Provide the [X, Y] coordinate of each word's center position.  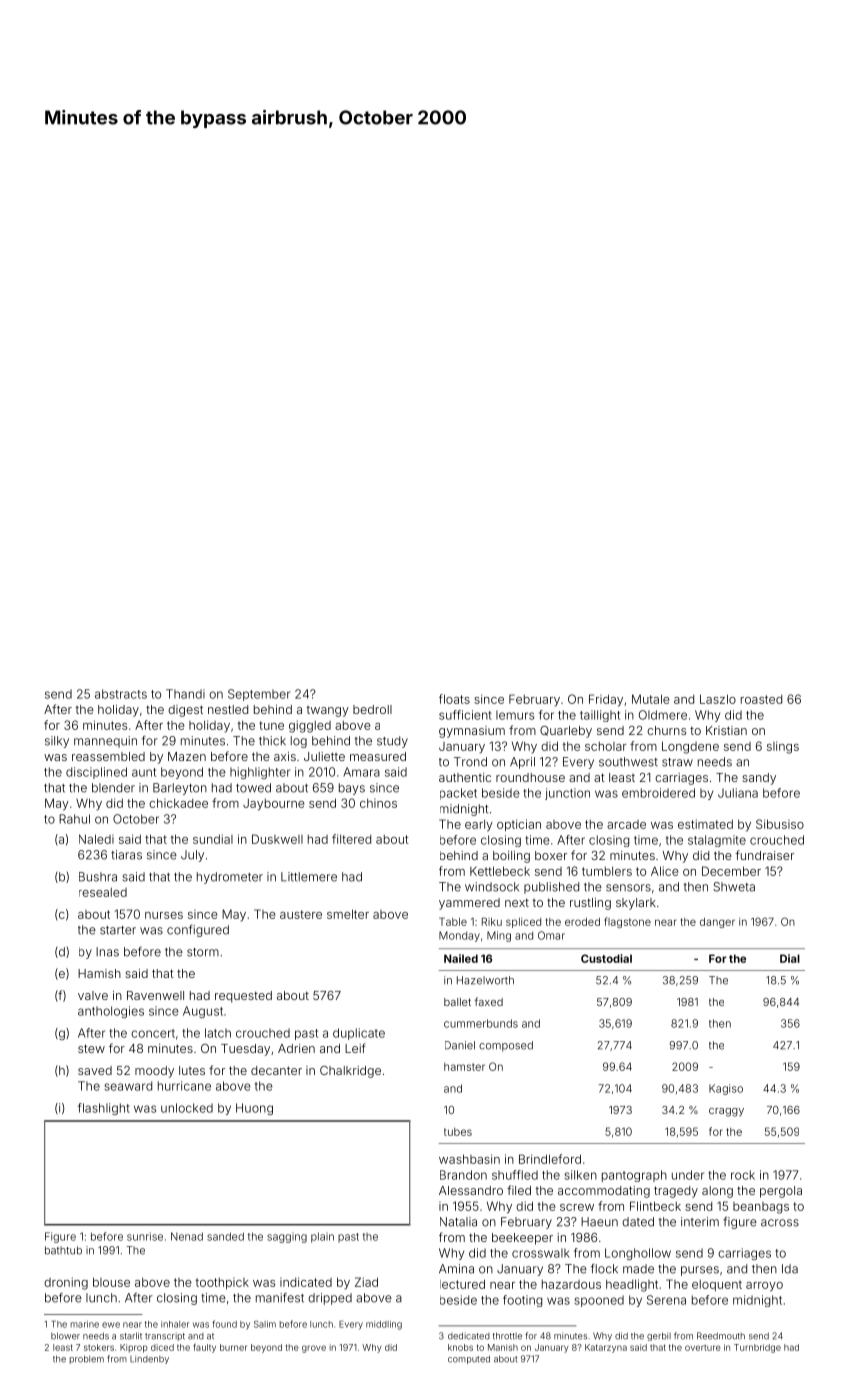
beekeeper [522, 1239]
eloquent [717, 1285]
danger [717, 923]
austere [301, 914]
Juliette [324, 756]
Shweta [734, 887]
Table [453, 921]
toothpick [222, 1283]
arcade [626, 824]
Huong [254, 1109]
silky [57, 742]
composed [506, 1046]
